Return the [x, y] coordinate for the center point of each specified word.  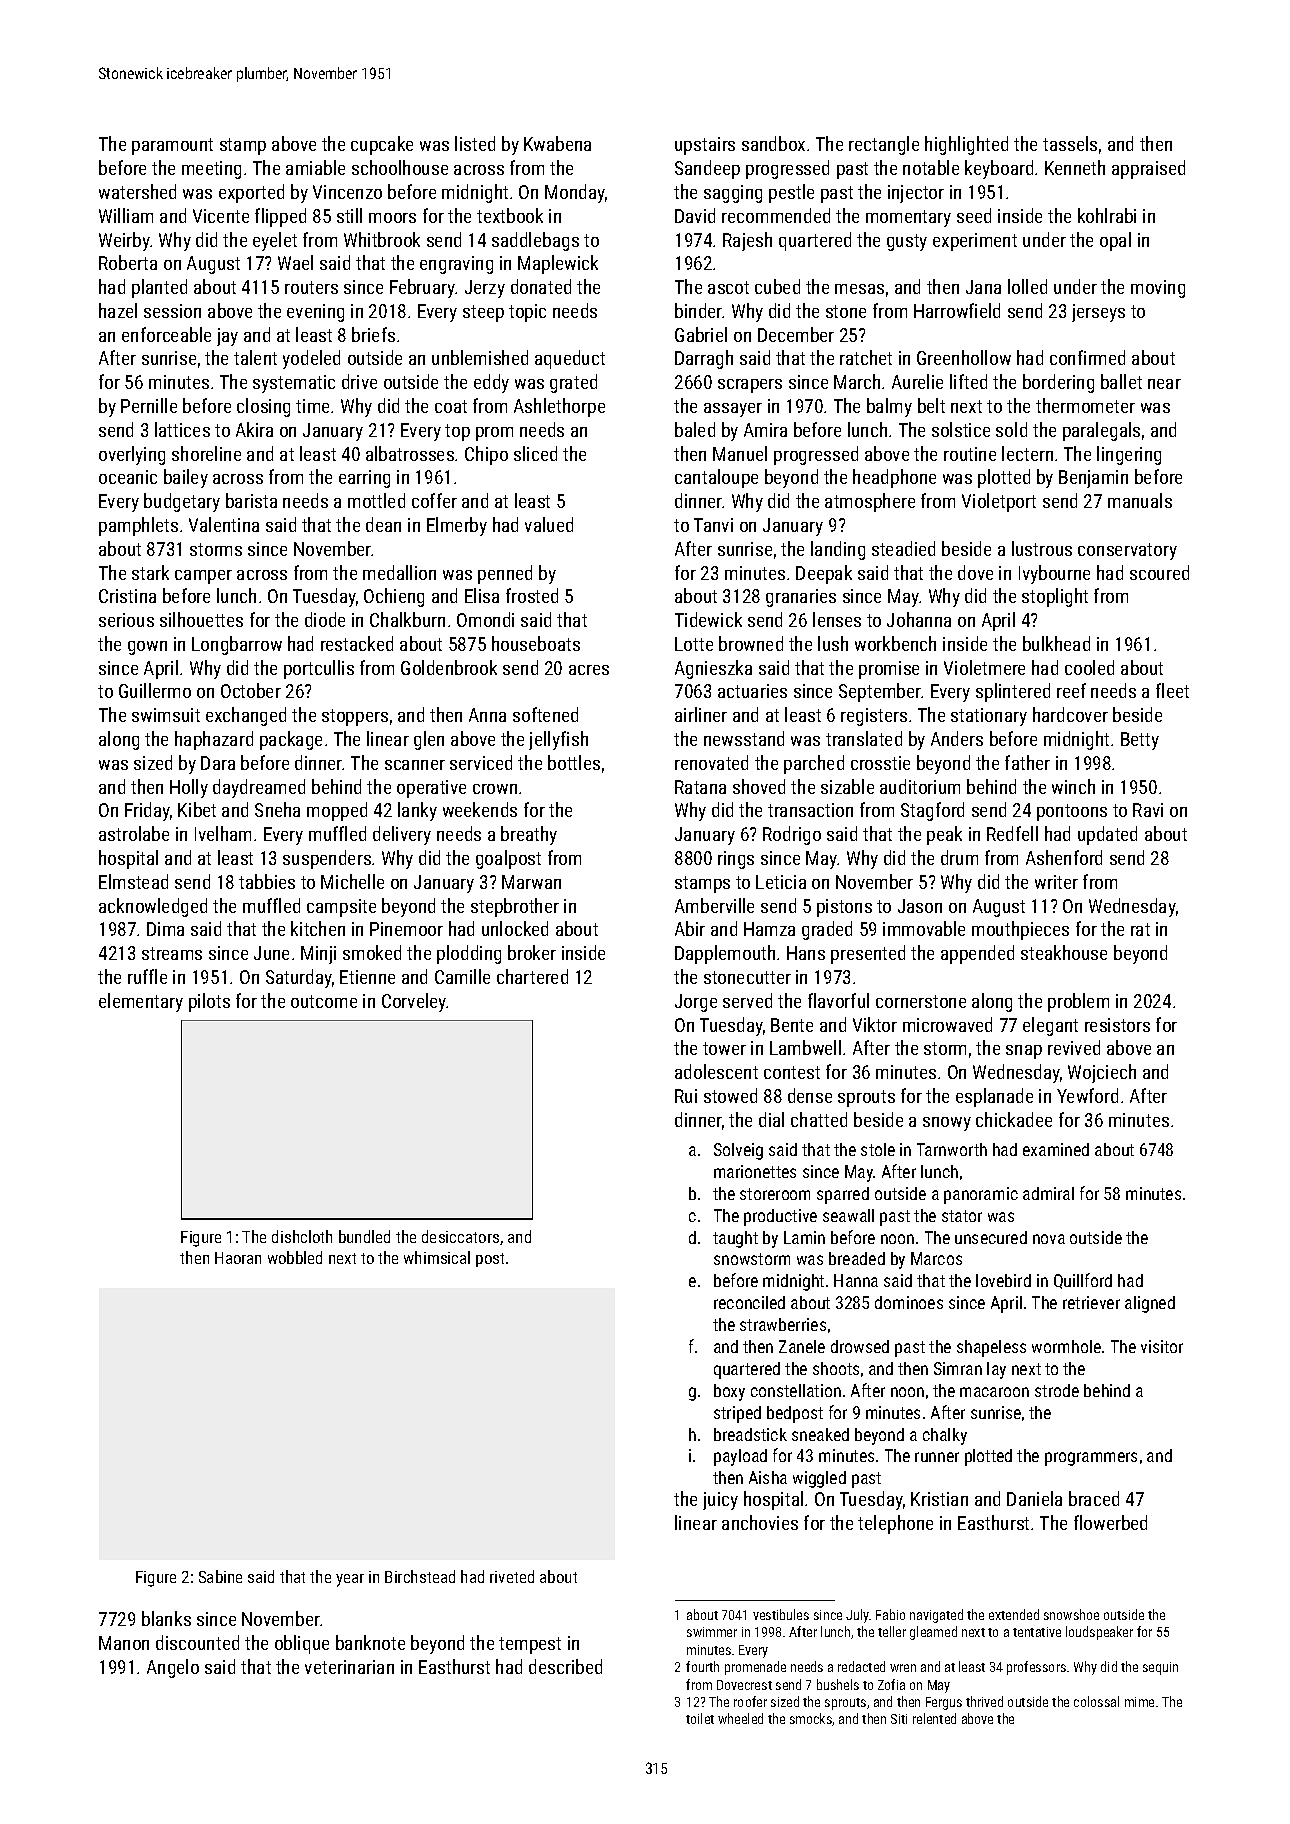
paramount [172, 146]
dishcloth [302, 1236]
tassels [1070, 143]
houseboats [536, 643]
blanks [166, 1618]
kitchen [318, 928]
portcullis [319, 669]
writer [1056, 882]
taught [735, 1239]
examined [1056, 1149]
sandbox [773, 143]
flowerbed [1110, 1522]
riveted [512, 1576]
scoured [1159, 572]
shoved [759, 786]
